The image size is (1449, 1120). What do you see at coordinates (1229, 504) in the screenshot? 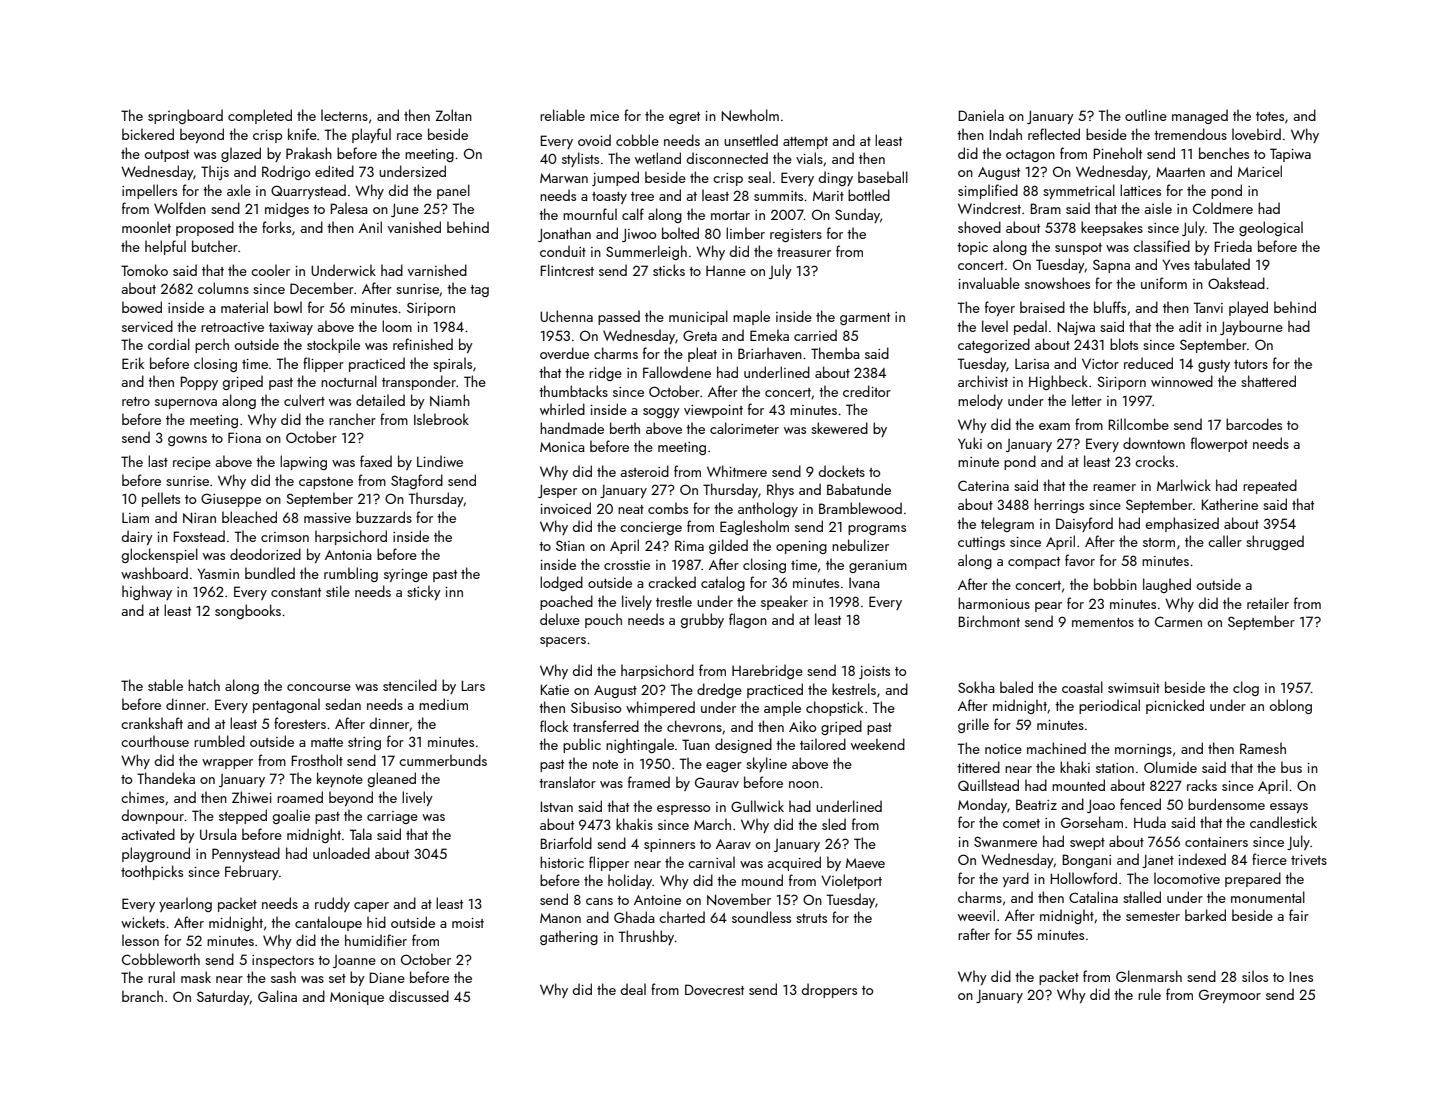
I see `Katherine` at bounding box center [1229, 504].
